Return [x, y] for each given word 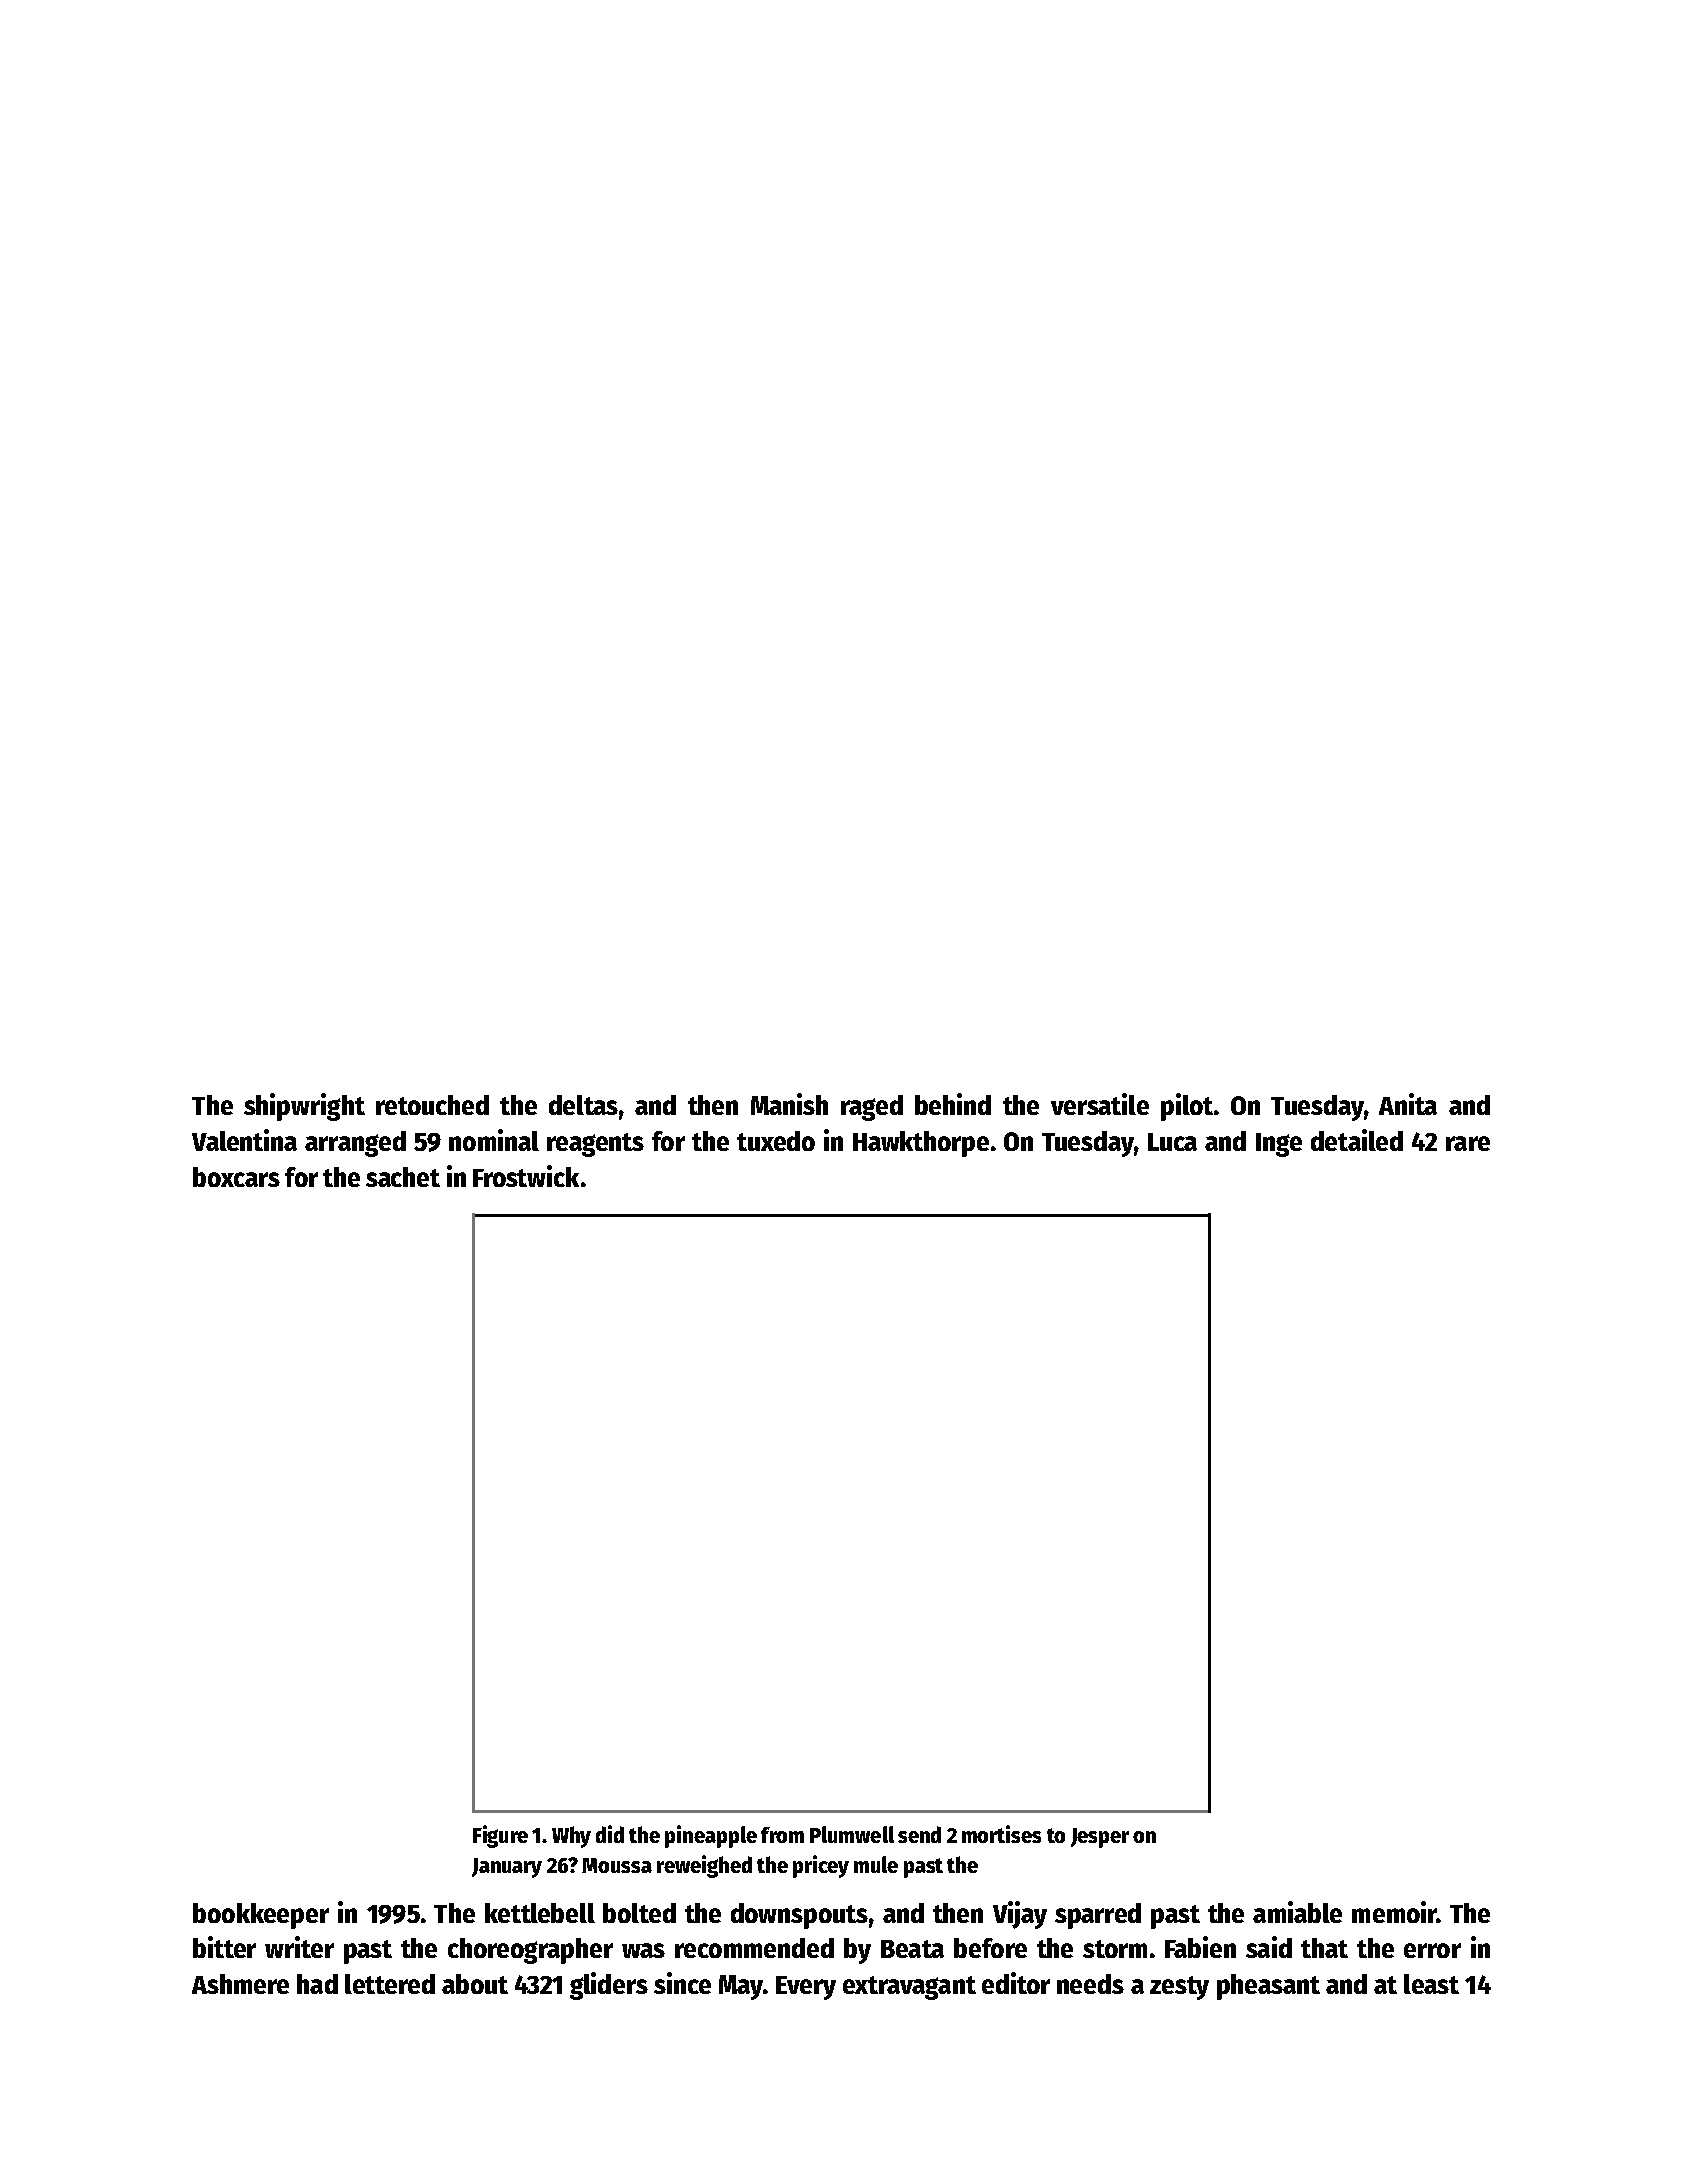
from [782, 1835]
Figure [500, 1836]
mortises [1001, 1834]
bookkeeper [261, 1916]
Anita [1408, 1104]
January [507, 1868]
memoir [1394, 1912]
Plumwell [852, 1834]
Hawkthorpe [921, 1144]
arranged [355, 1144]
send [919, 1834]
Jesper [1100, 1838]
